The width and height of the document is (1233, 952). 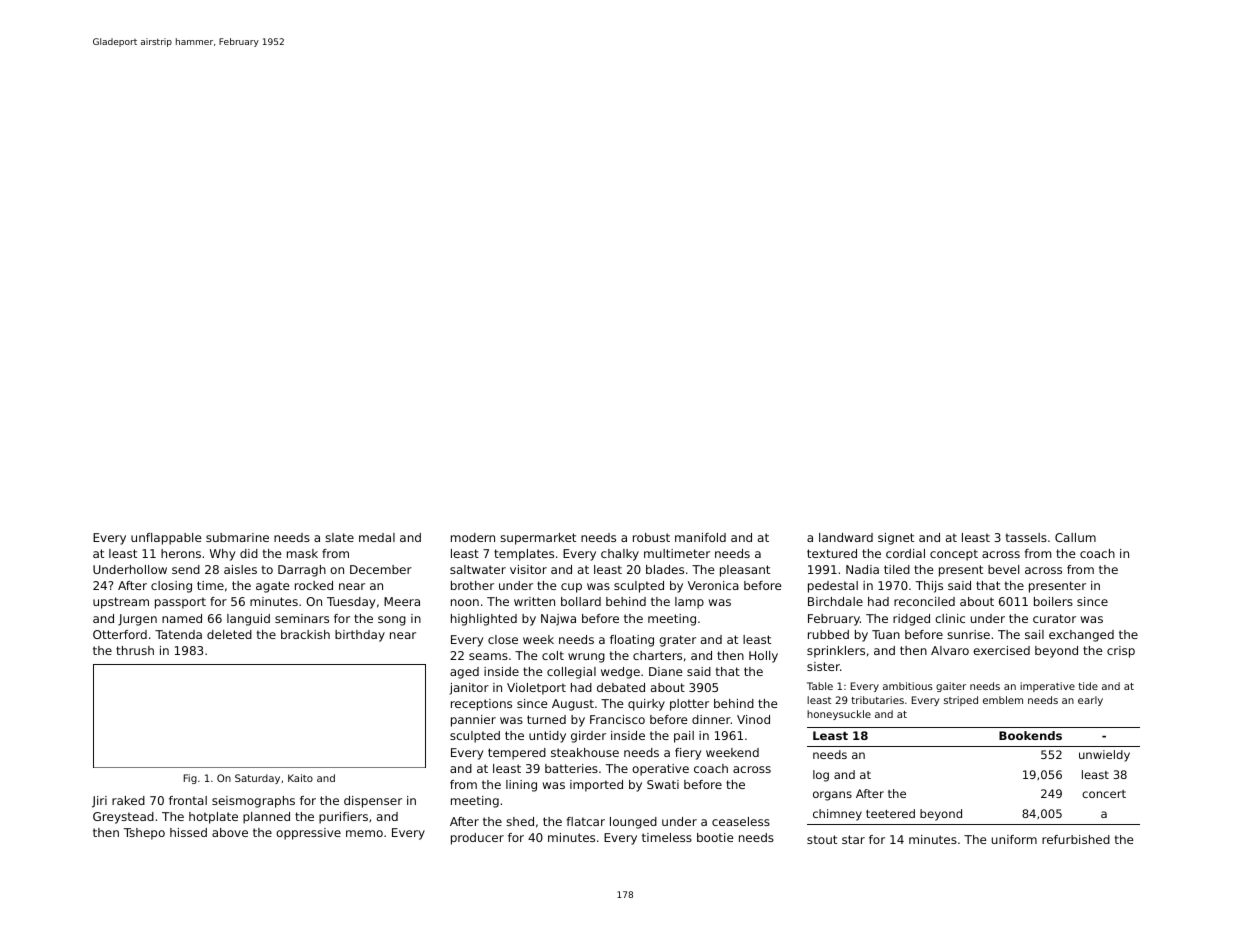 I want to click on concert, so click(x=1104, y=794).
